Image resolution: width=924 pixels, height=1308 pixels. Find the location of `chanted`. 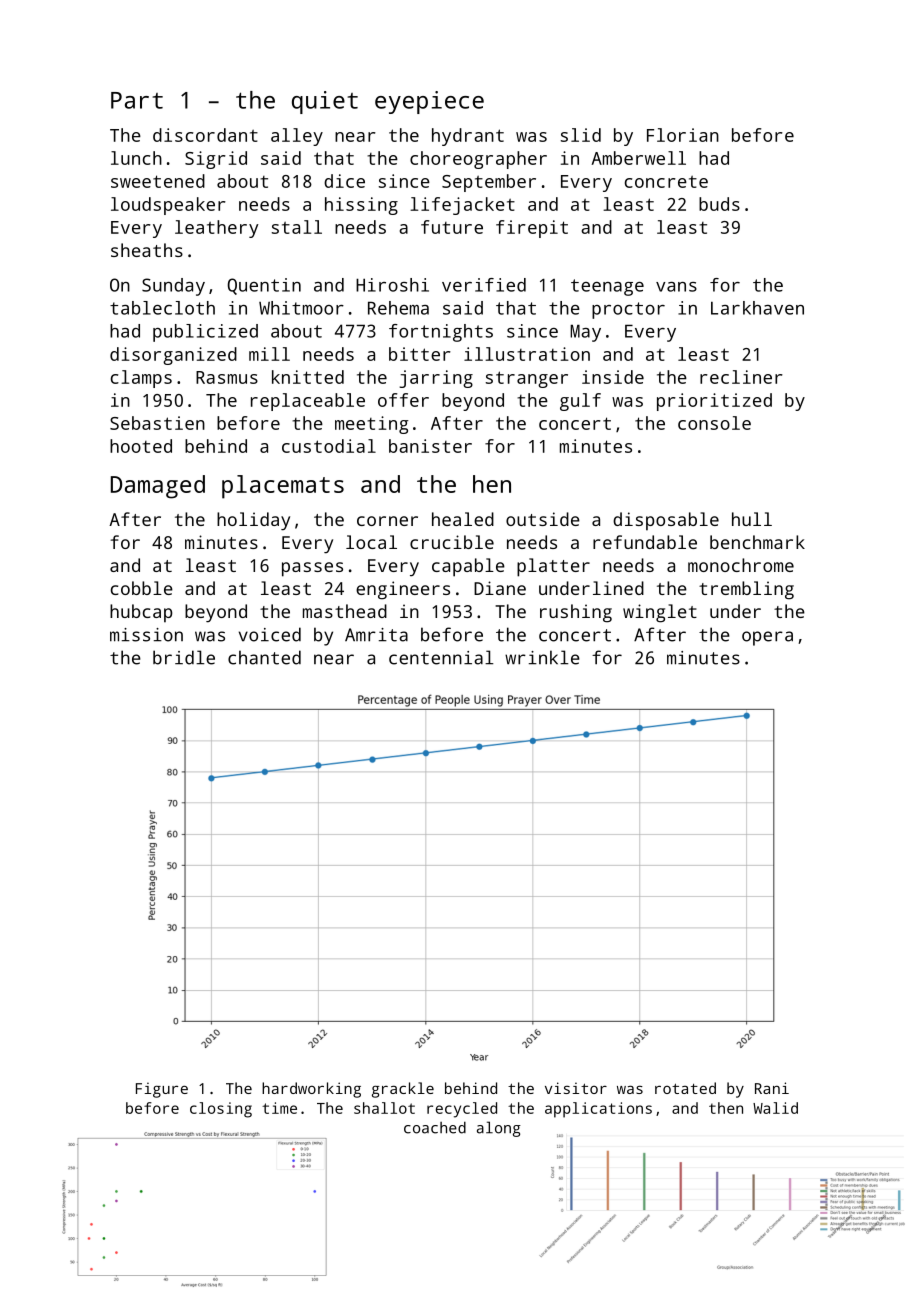

chanted is located at coordinates (264, 657).
